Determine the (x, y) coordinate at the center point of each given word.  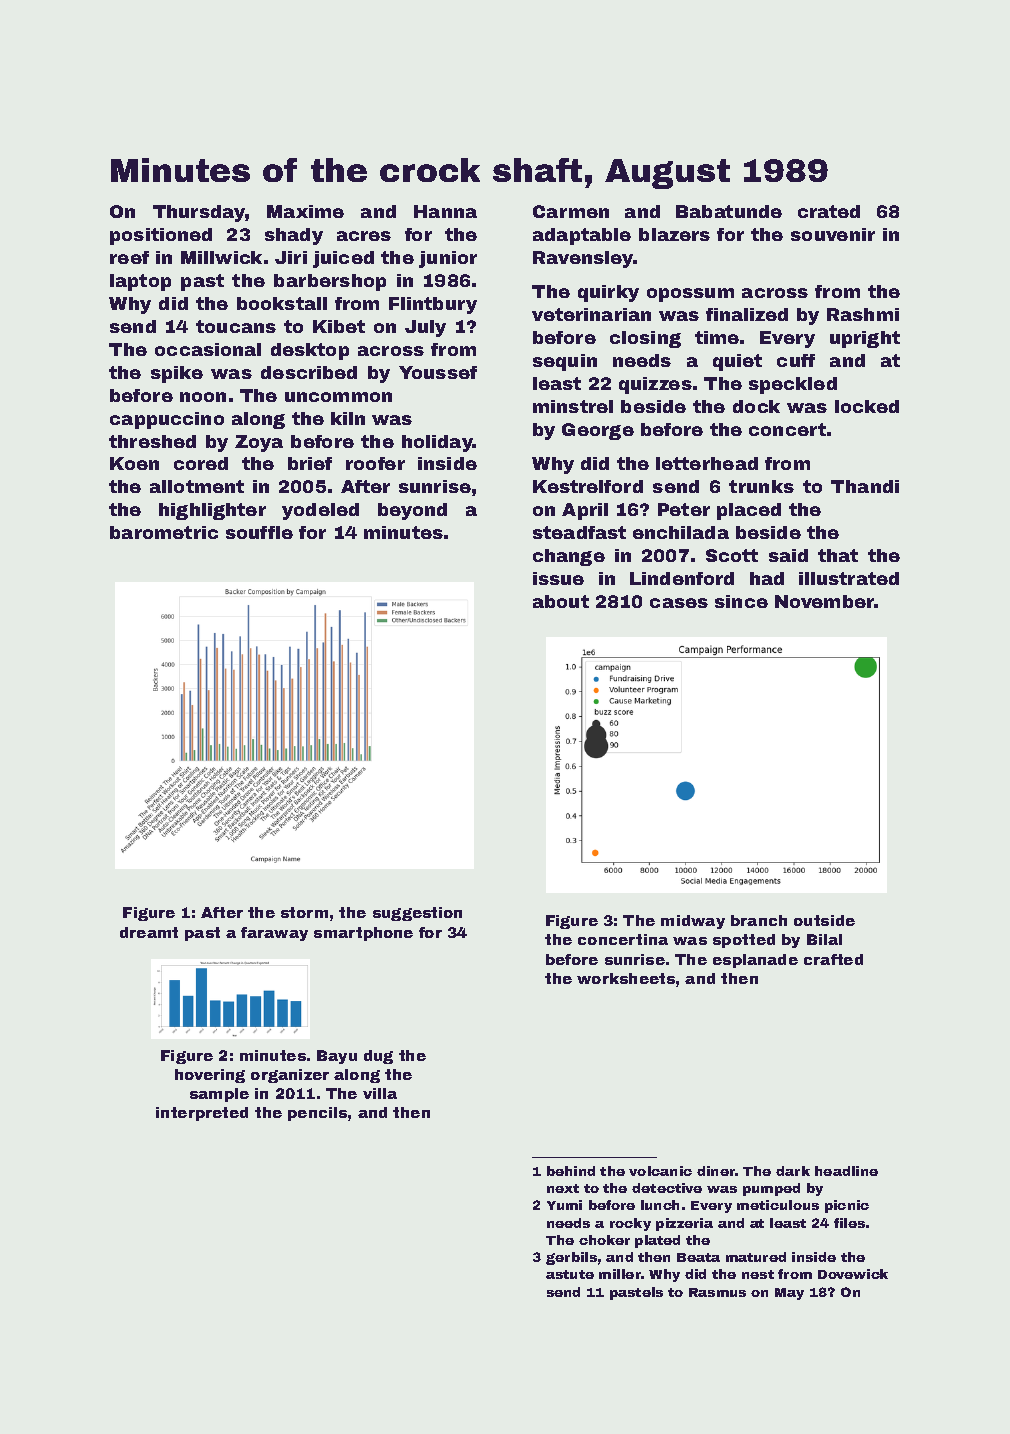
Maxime (305, 211)
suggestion (417, 914)
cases (679, 603)
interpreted (202, 1114)
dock (756, 406)
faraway (274, 934)
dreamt (149, 932)
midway (693, 922)
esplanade (755, 961)
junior (448, 259)
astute (570, 1274)
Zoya (259, 443)
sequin (565, 362)
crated (829, 211)
